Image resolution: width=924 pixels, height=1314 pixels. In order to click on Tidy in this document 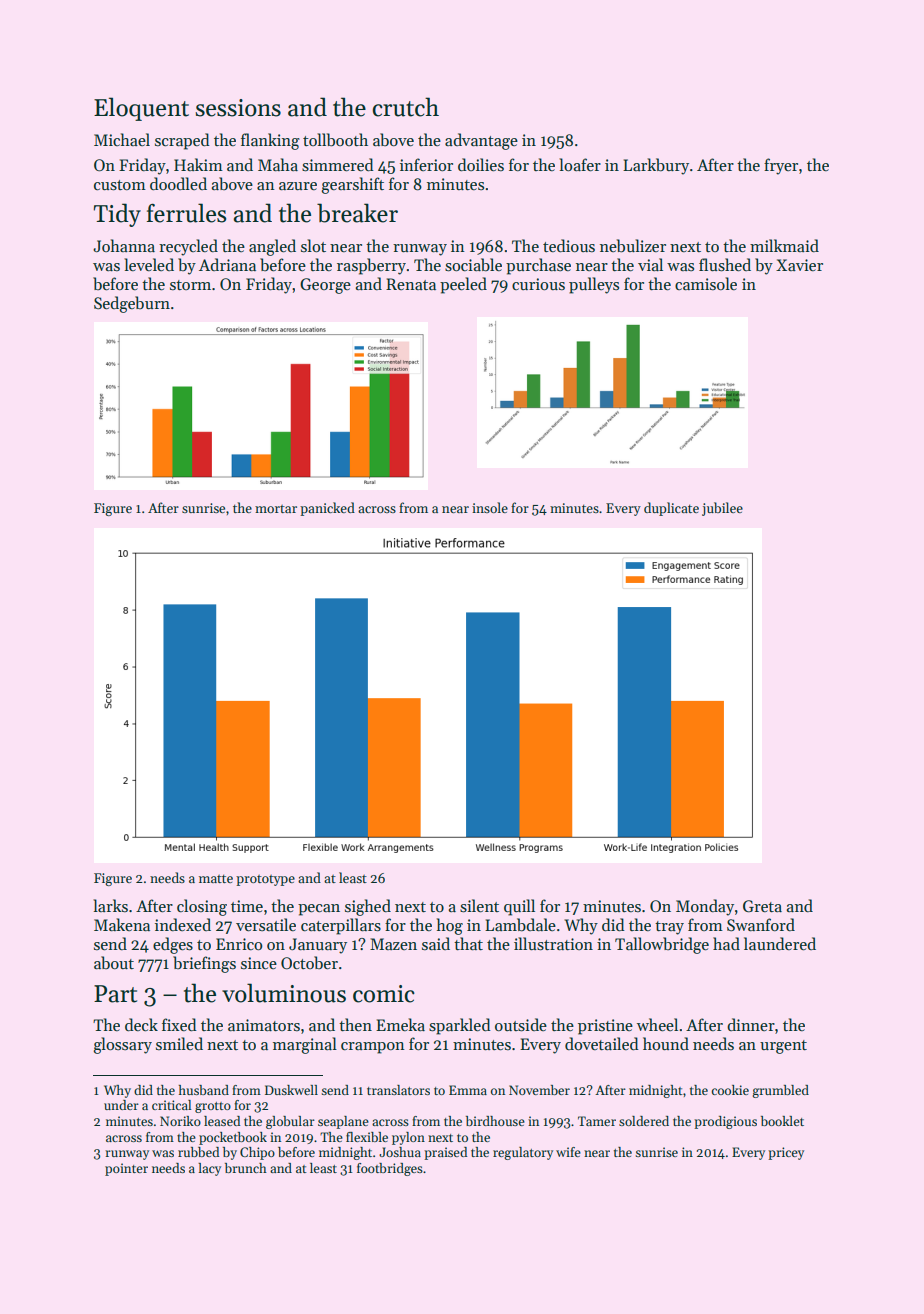, I will do `click(117, 215)`.
